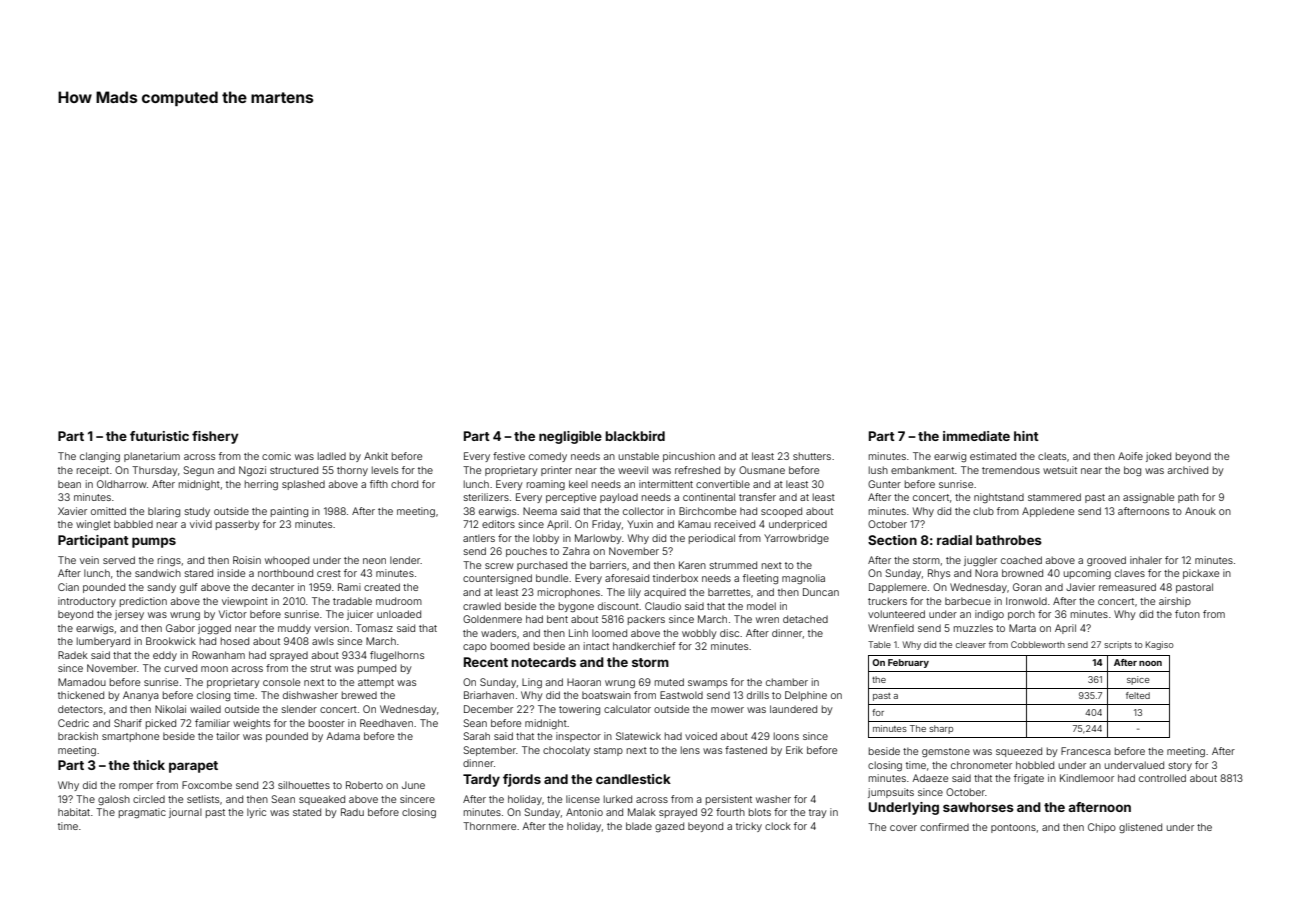 This screenshot has width=1308, height=924. Describe the element at coordinates (1138, 680) in the screenshot. I see `spice` at that location.
